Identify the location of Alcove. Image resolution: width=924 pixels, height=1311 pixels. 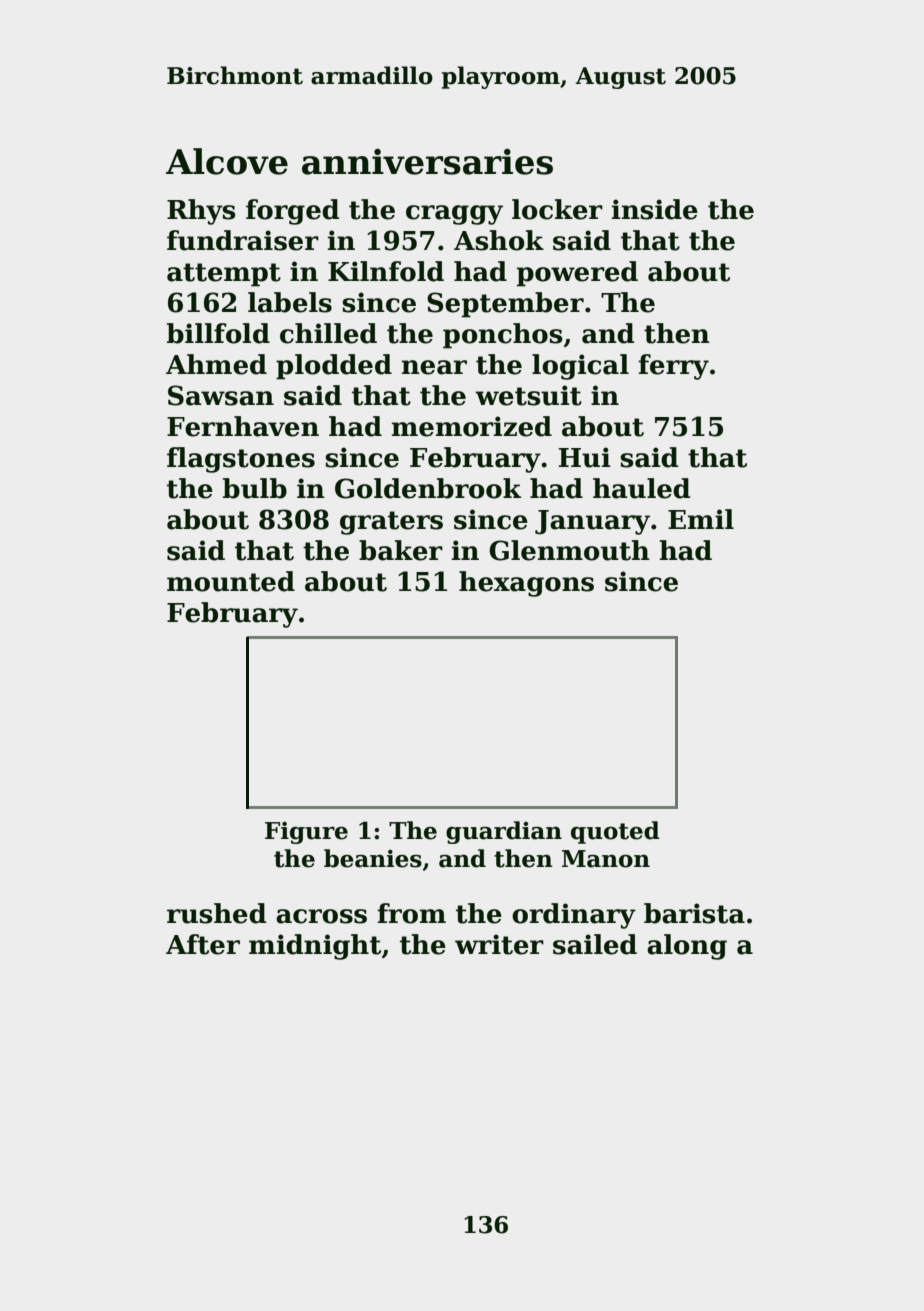
(227, 161).
